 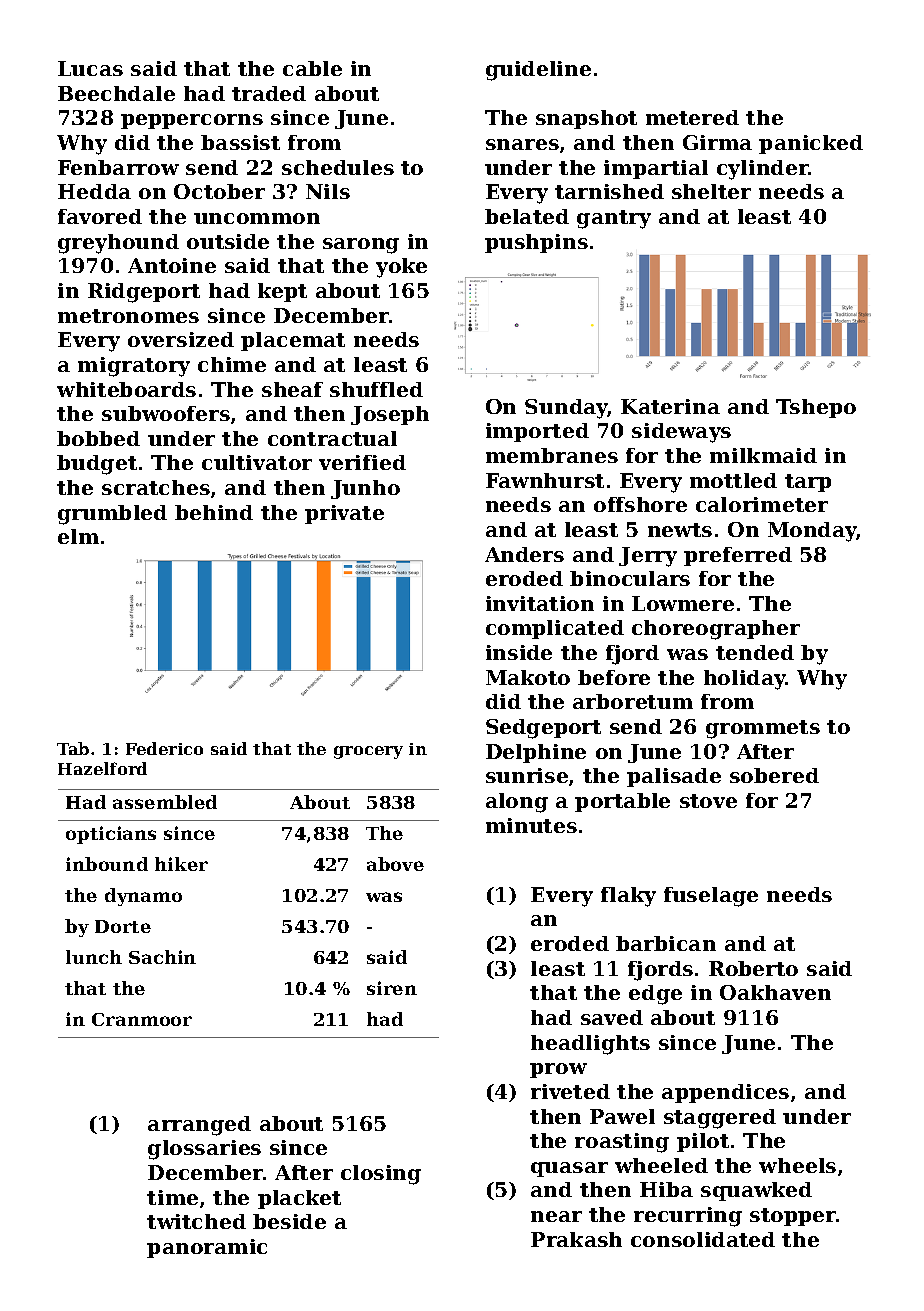 What do you see at coordinates (312, 68) in the screenshot?
I see `cable` at bounding box center [312, 68].
